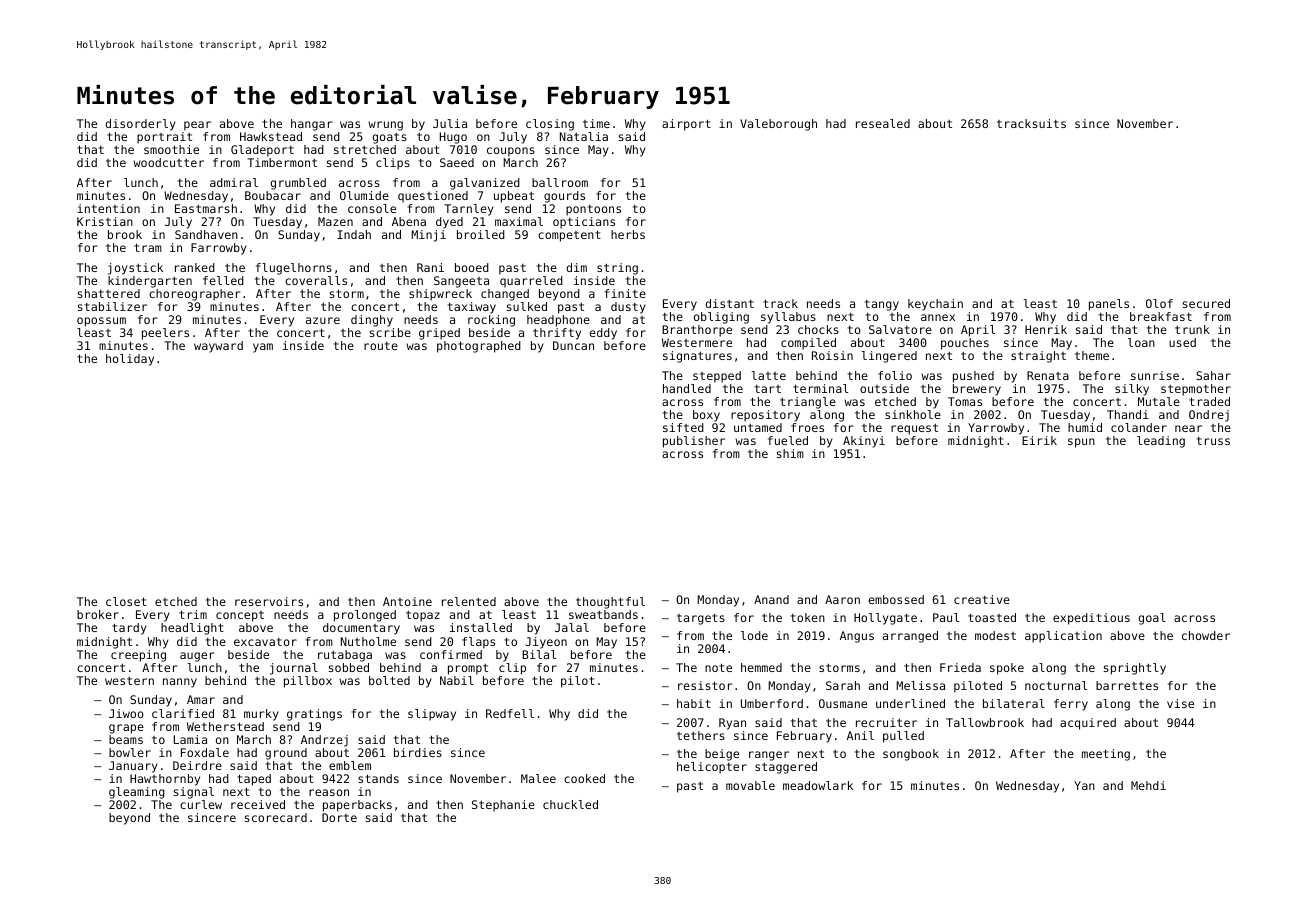 The width and height of the document is (1308, 924). Describe the element at coordinates (225, 726) in the document. I see `Wetherstead` at that location.
